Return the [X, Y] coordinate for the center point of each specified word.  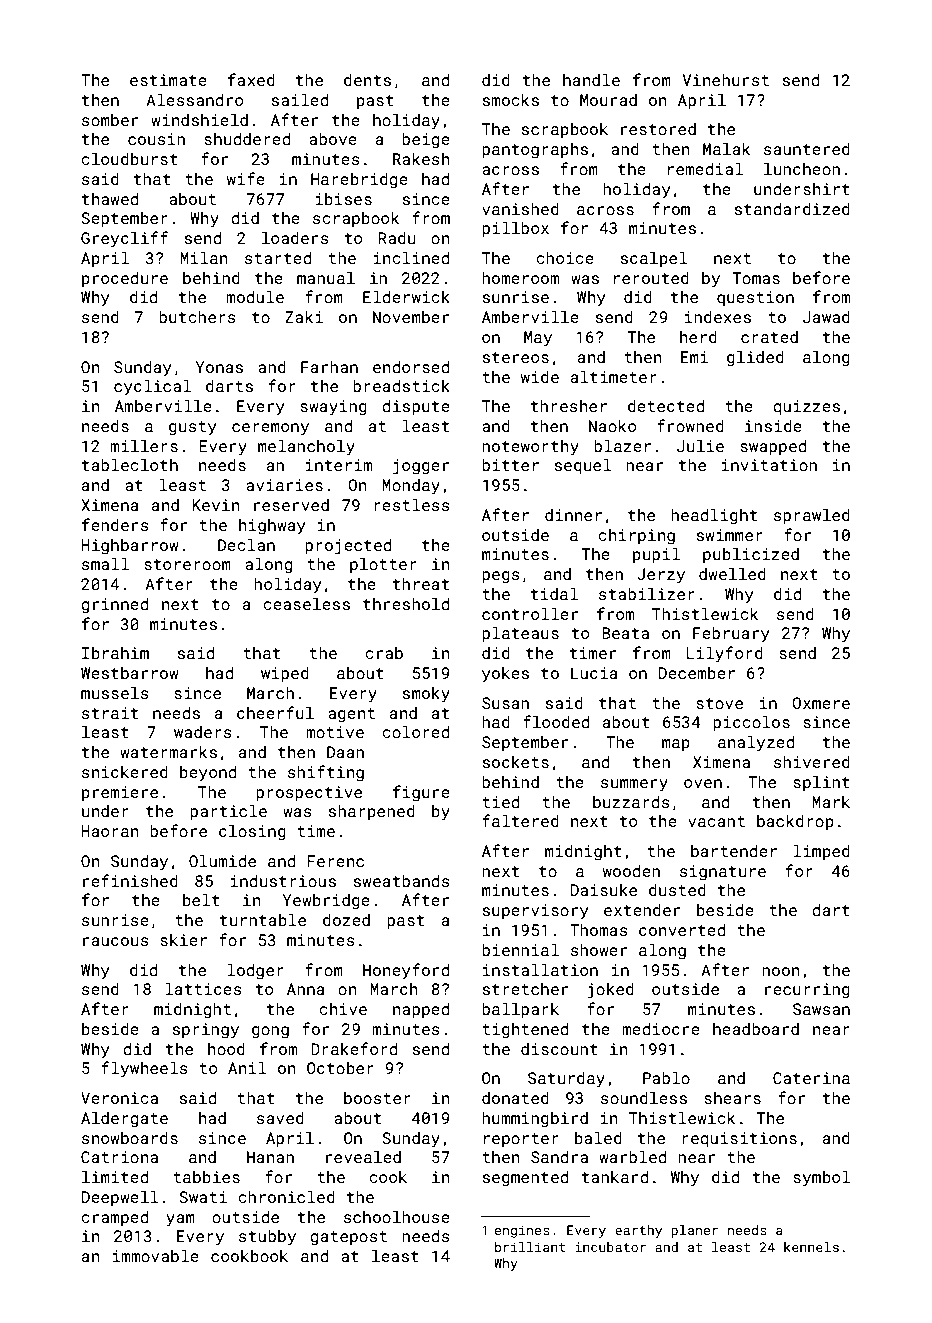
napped [421, 1011]
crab [384, 653]
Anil [247, 1067]
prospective [309, 794]
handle [591, 79]
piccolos [751, 723]
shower [599, 949]
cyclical [152, 387]
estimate [168, 80]
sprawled [812, 516]
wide [540, 376]
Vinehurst [726, 79]
